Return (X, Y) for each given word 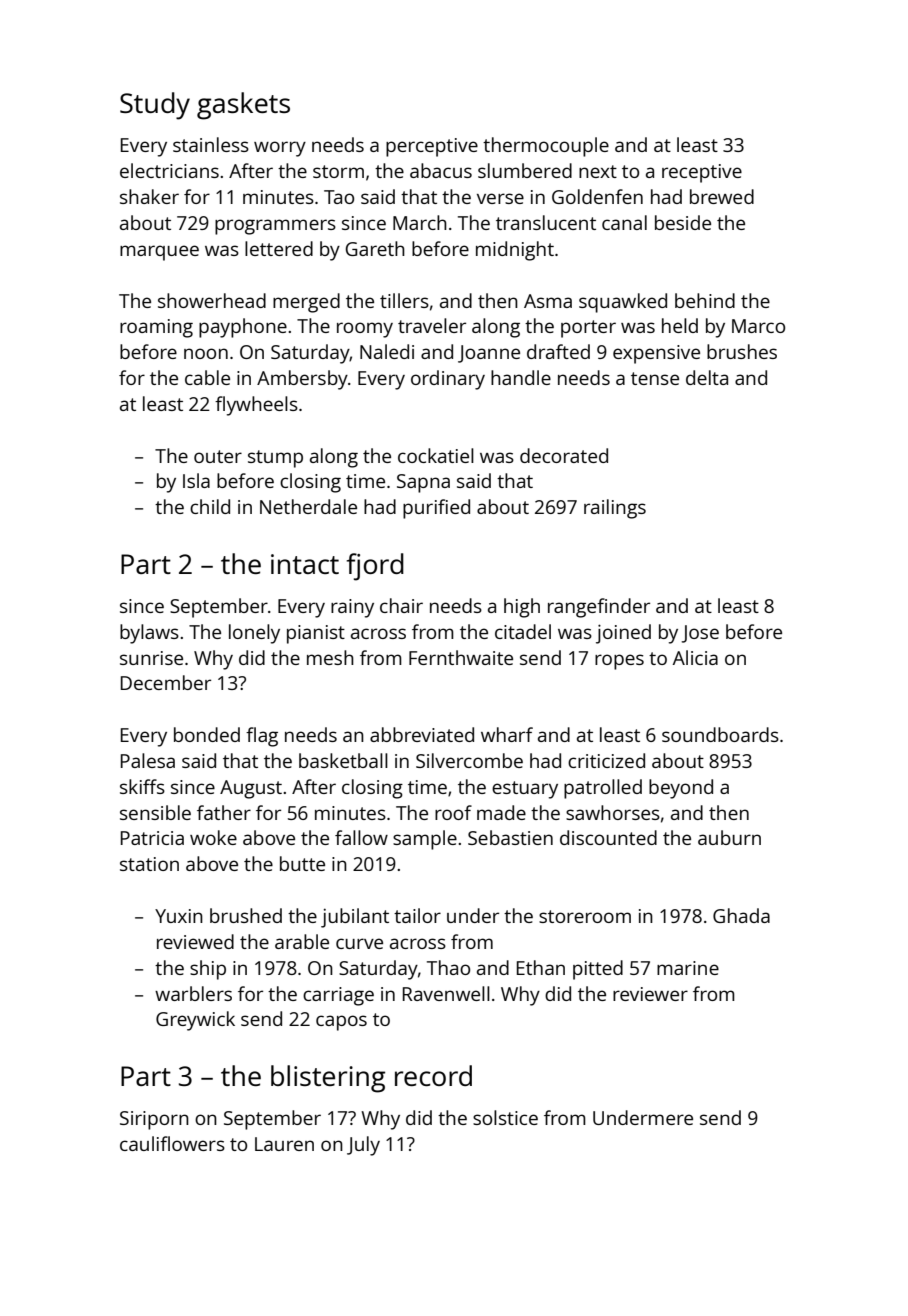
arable (302, 941)
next (598, 171)
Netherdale (308, 506)
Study (155, 106)
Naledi (387, 351)
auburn (729, 837)
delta (707, 377)
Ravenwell (446, 993)
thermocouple (546, 147)
